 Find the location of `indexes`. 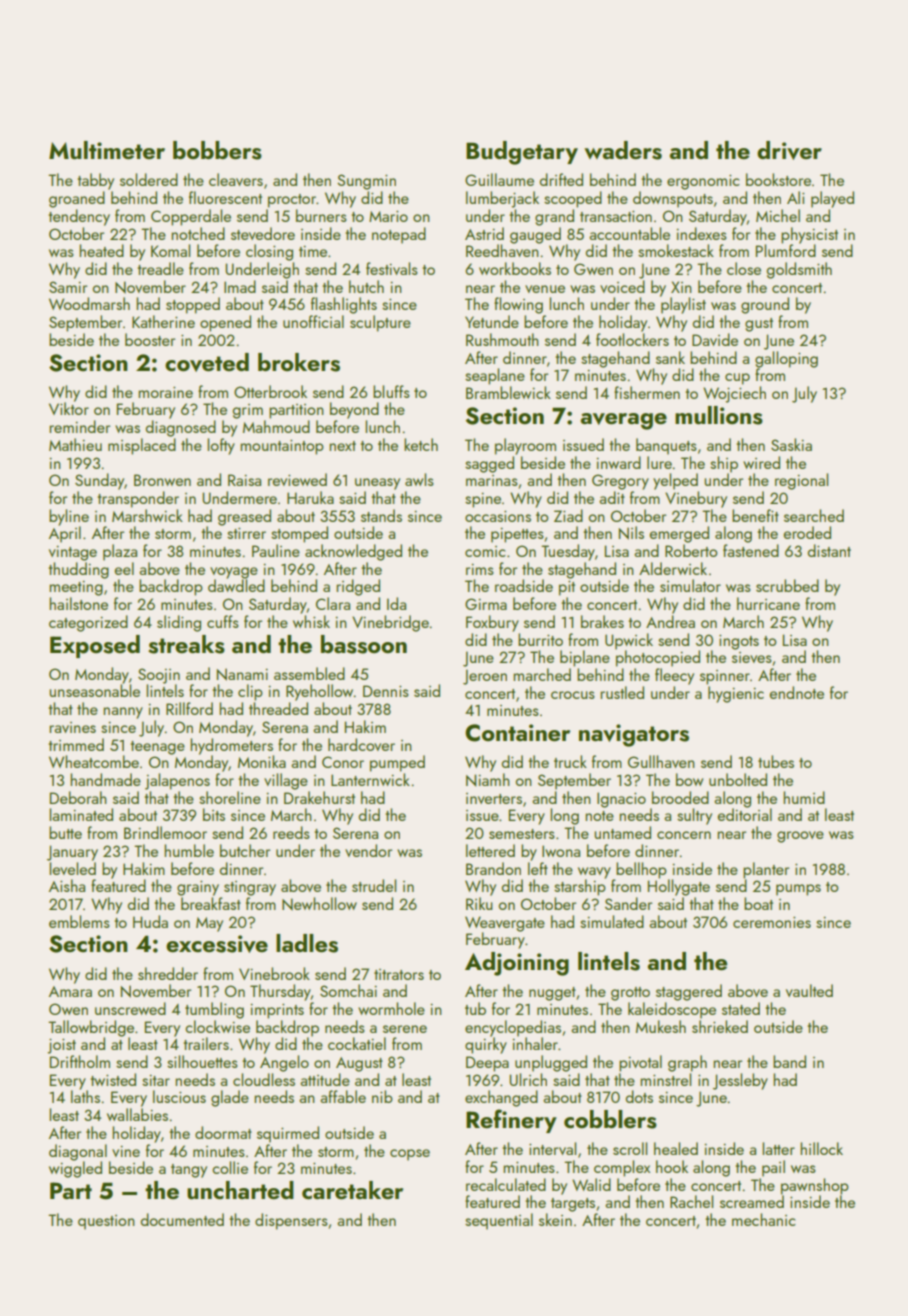

indexes is located at coordinates (702, 233).
